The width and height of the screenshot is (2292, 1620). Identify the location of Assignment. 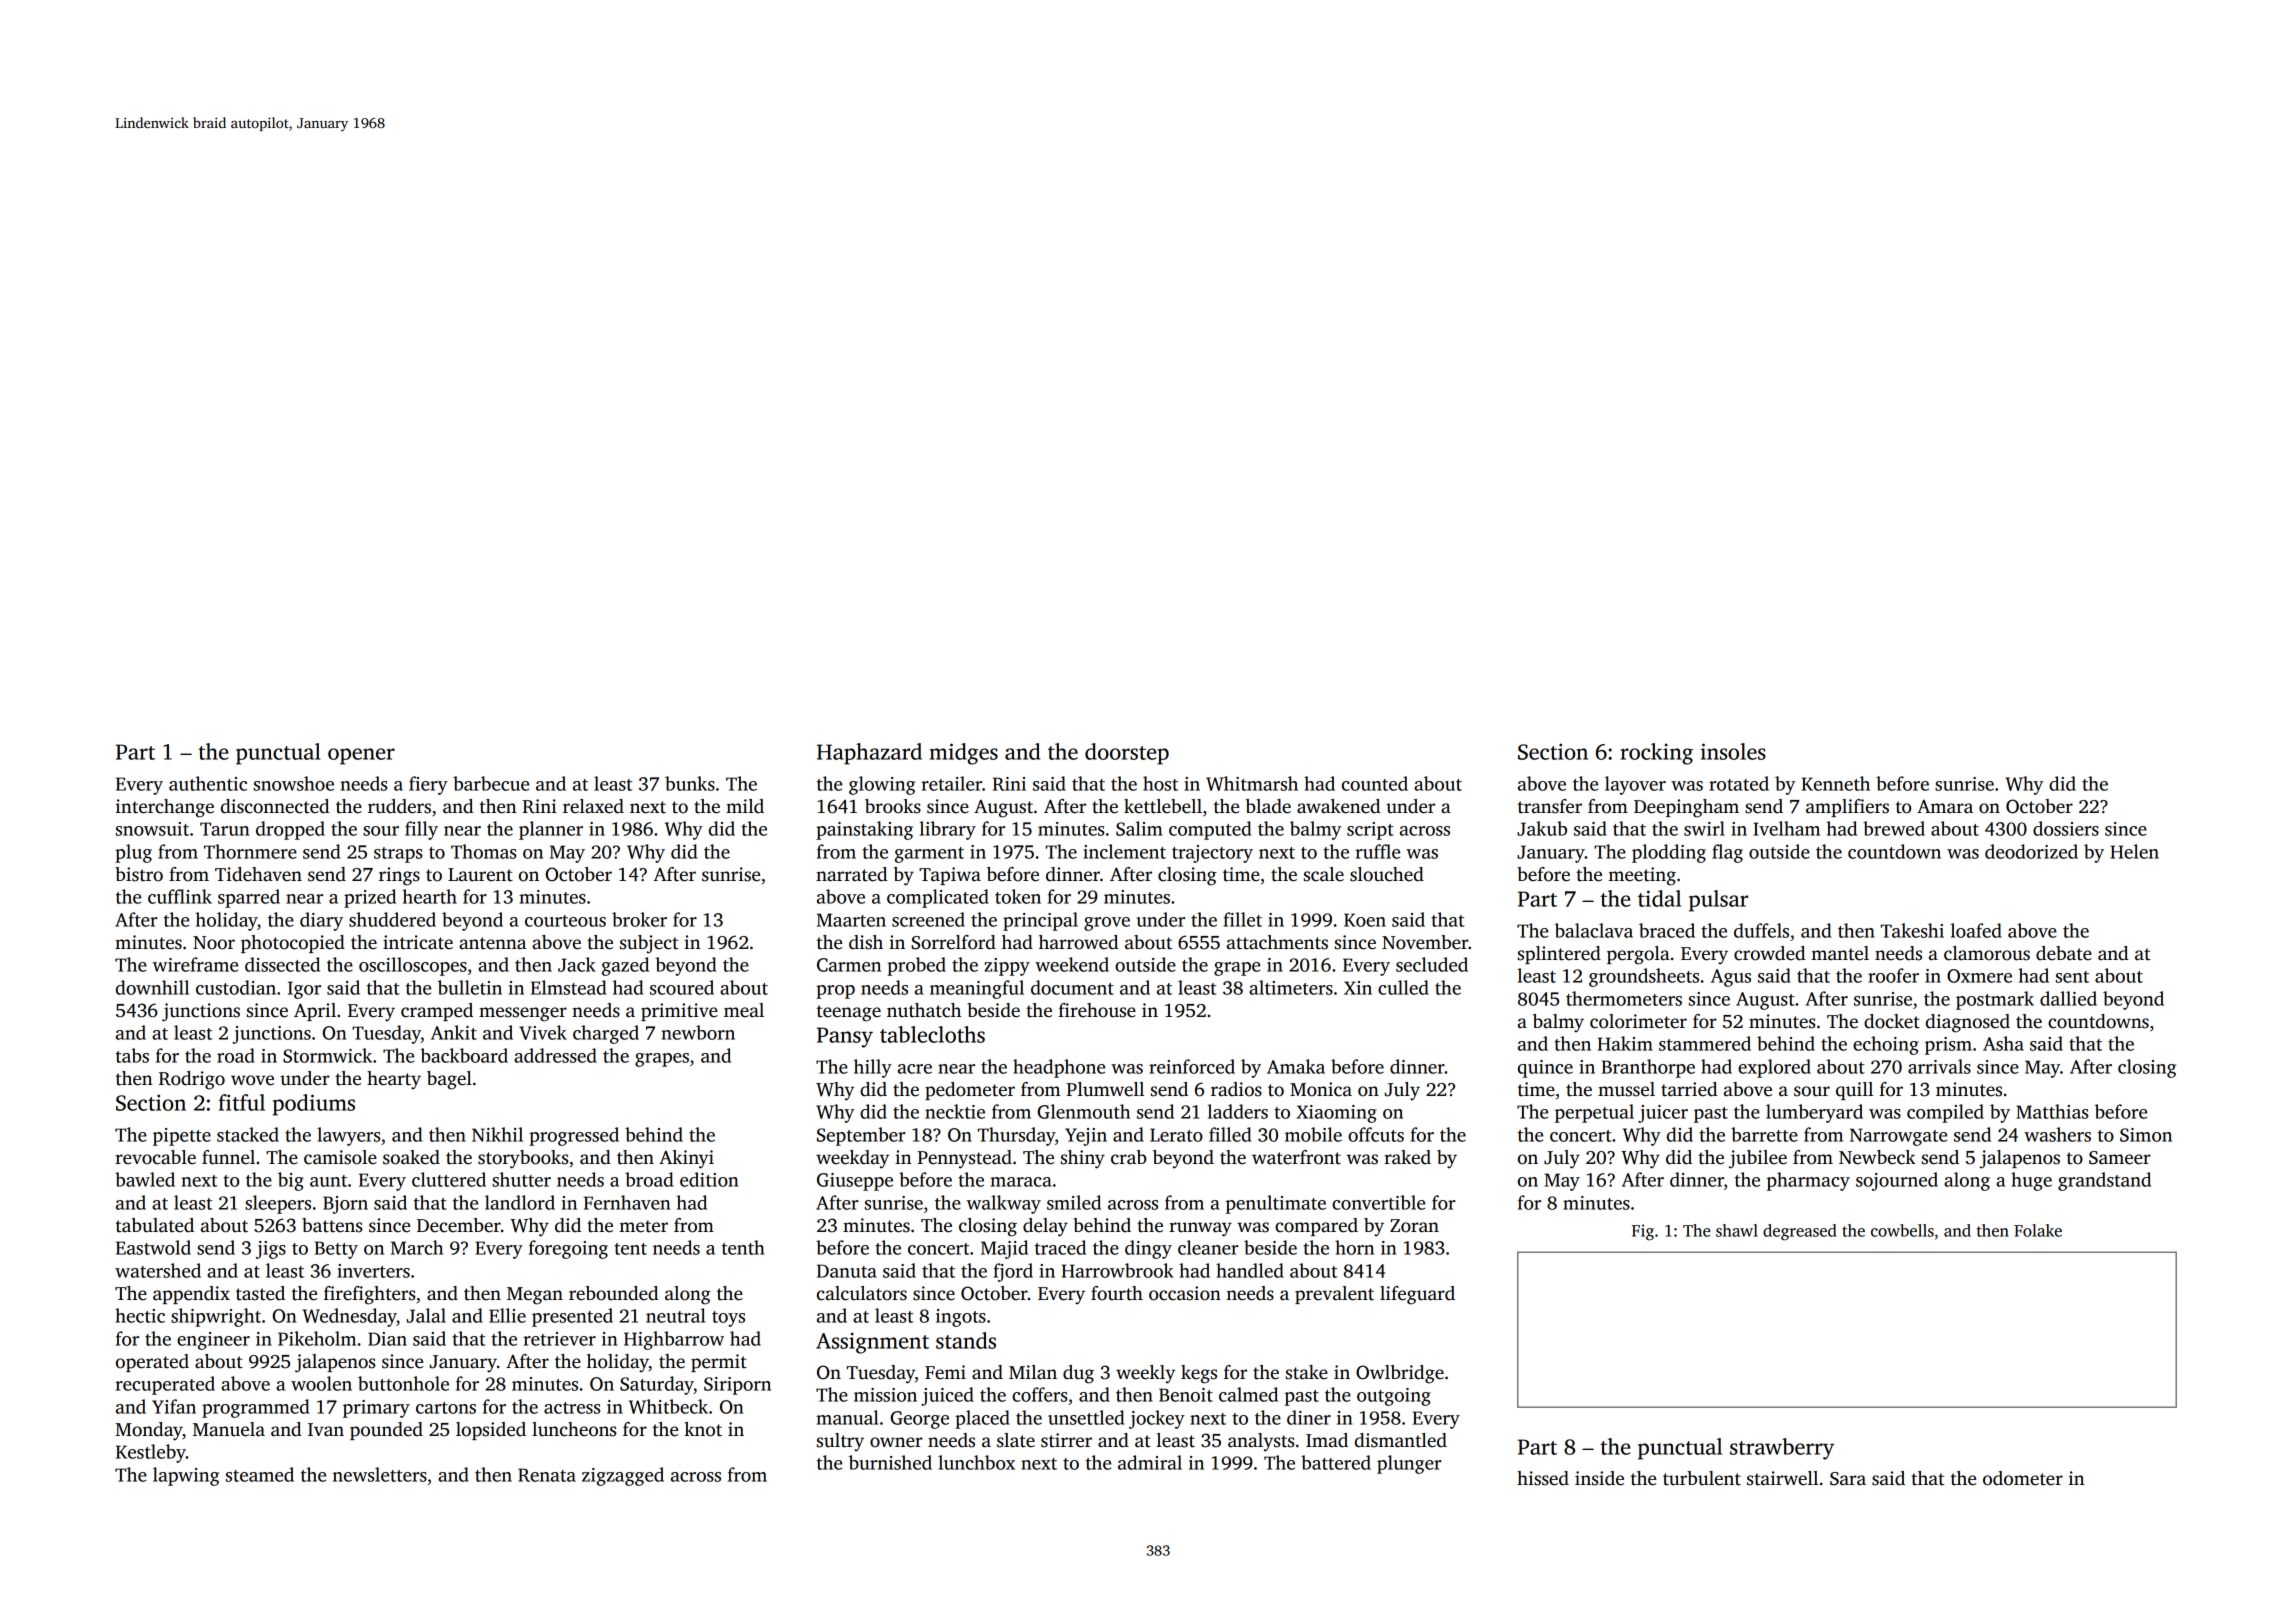
(872, 1343).
